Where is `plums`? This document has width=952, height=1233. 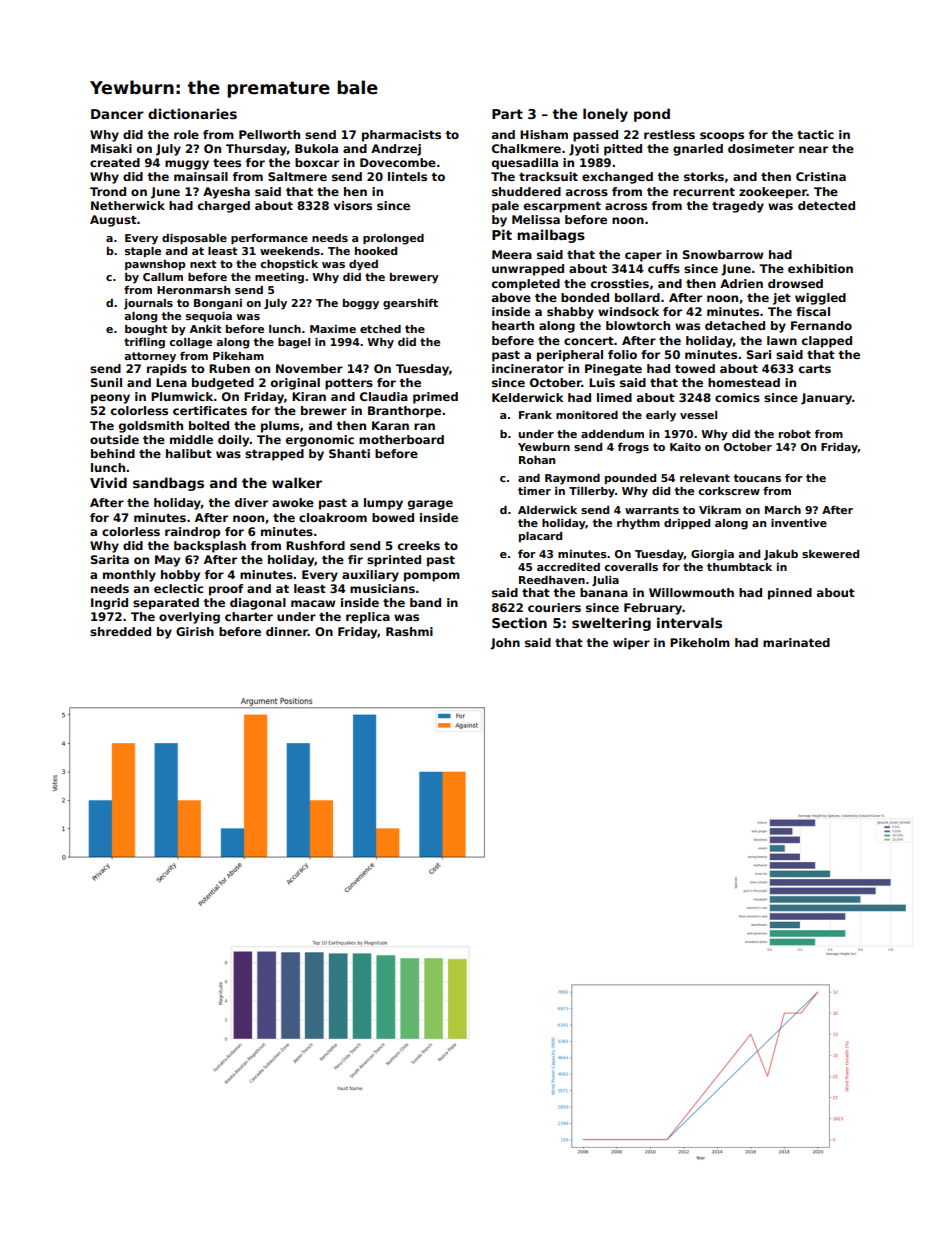
plums is located at coordinates (280, 427).
